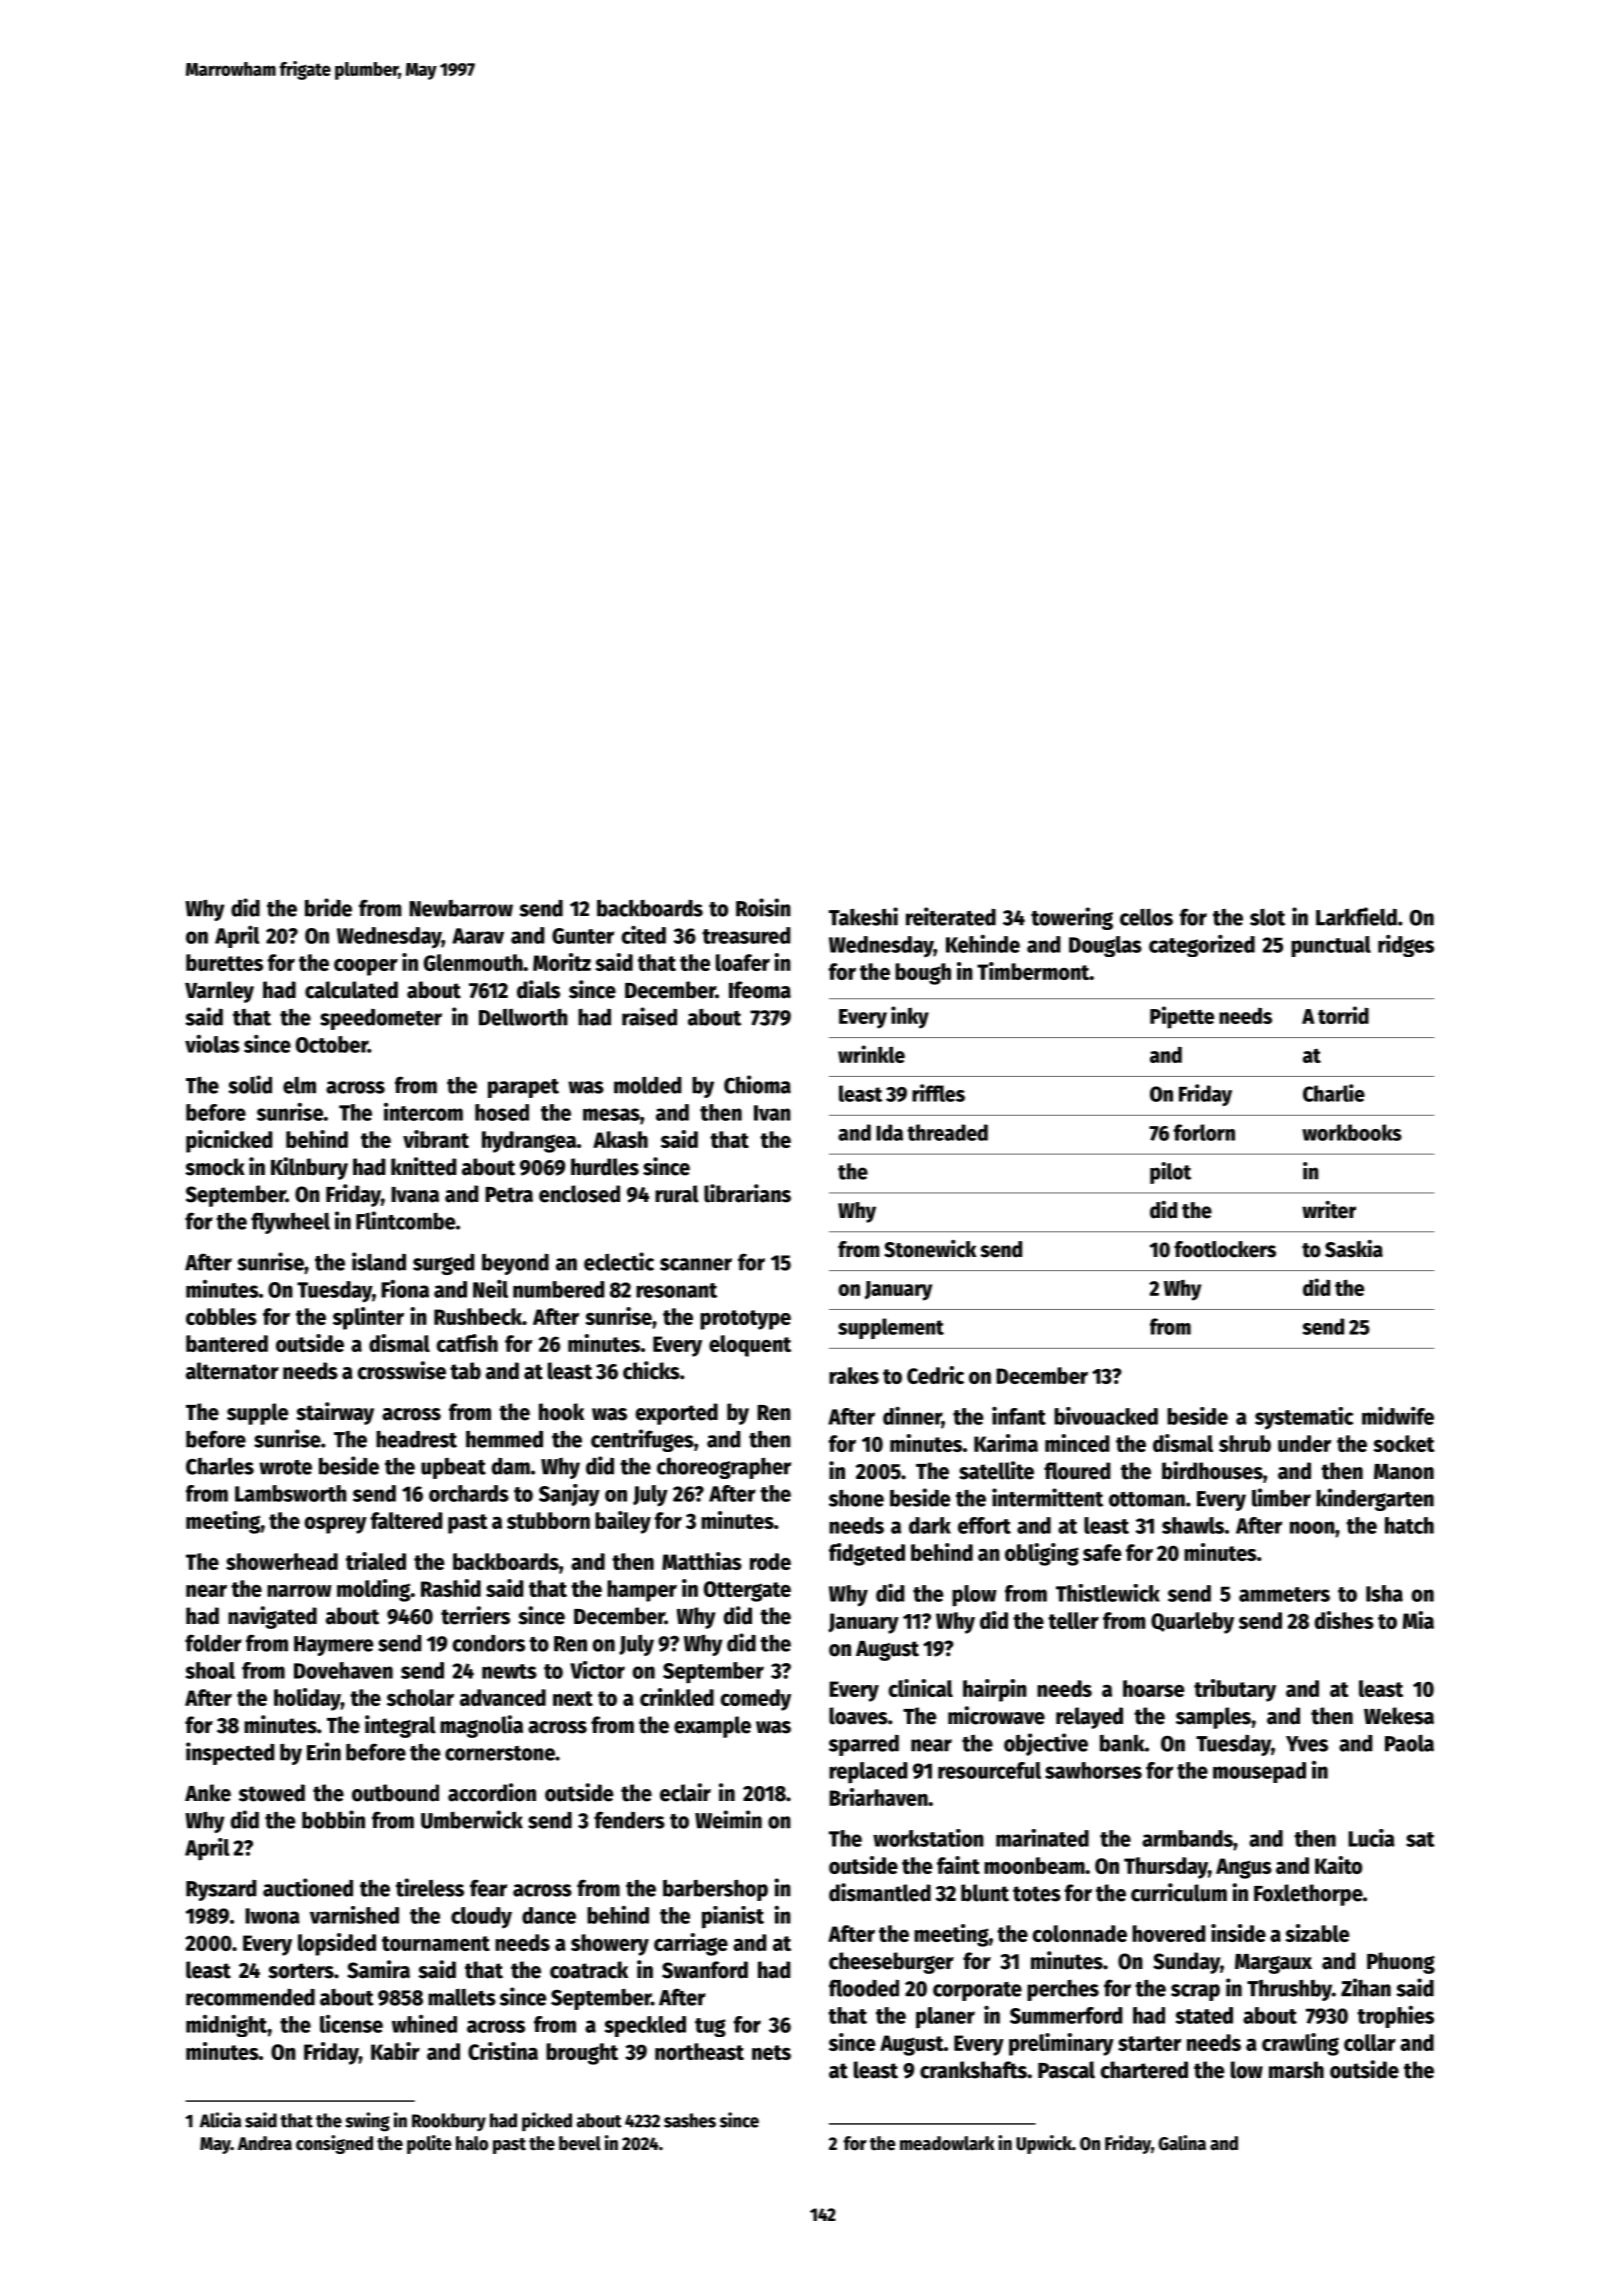 The height and width of the screenshot is (2292, 1620). What do you see at coordinates (436, 1943) in the screenshot?
I see `tournament` at bounding box center [436, 1943].
